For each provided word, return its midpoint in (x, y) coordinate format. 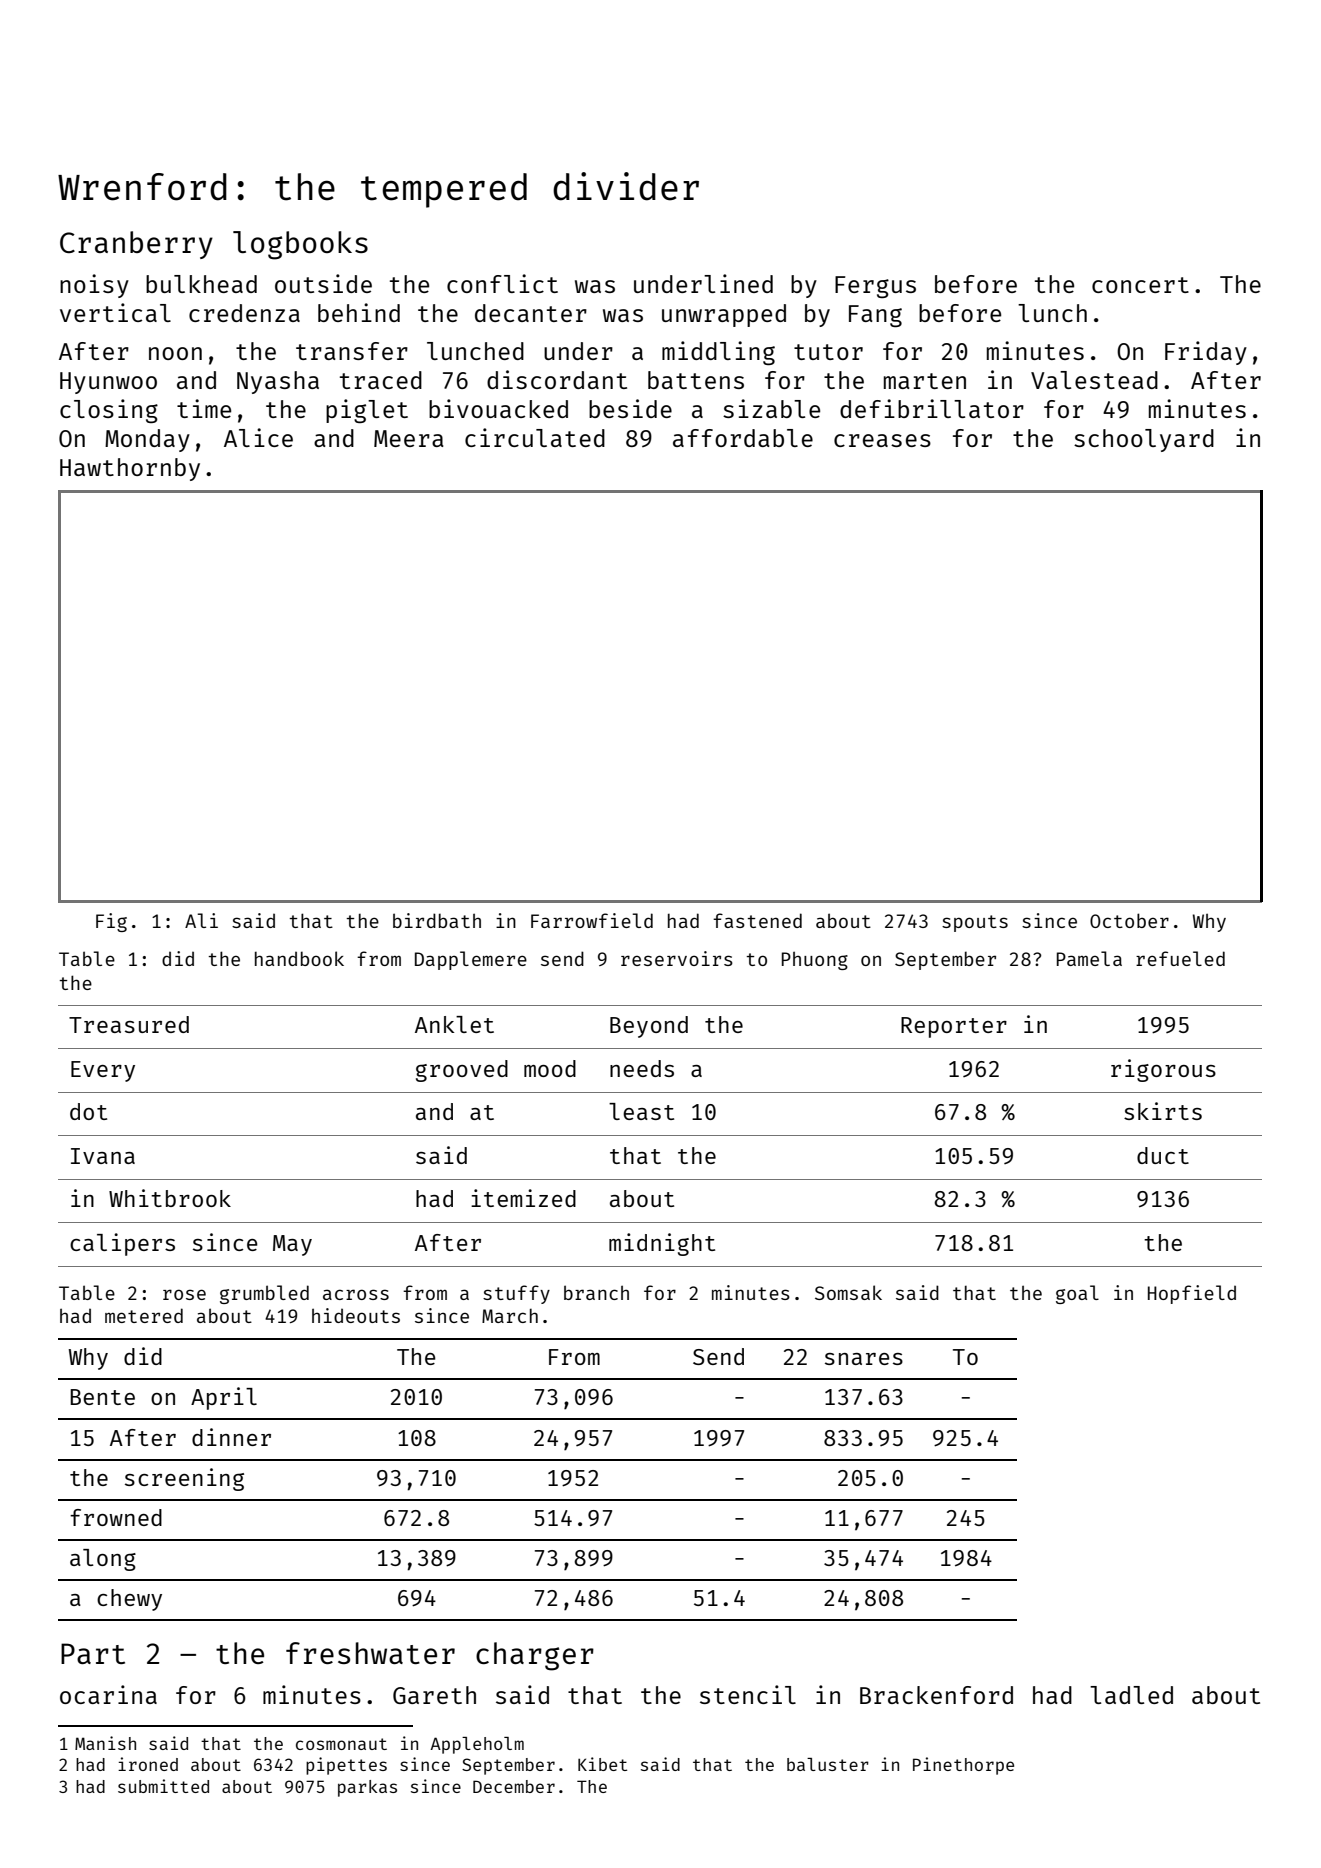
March (510, 1316)
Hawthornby (130, 469)
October (1129, 920)
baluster (828, 1764)
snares (864, 1359)
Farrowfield (592, 920)
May (292, 1245)
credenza (244, 313)
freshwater (370, 1653)
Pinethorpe (963, 1766)
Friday (1206, 353)
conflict (502, 283)
